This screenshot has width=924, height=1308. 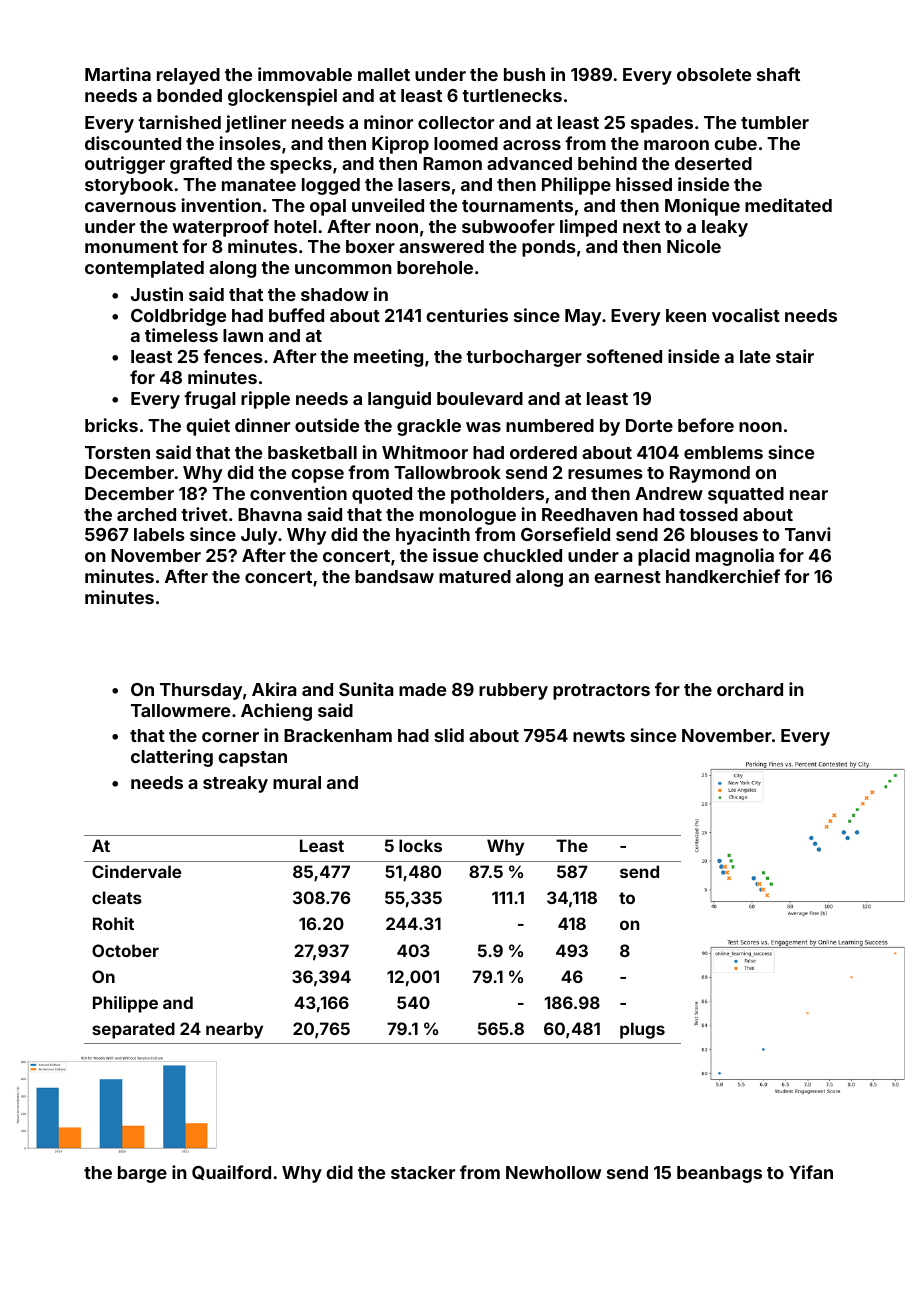 What do you see at coordinates (420, 845) in the screenshot?
I see `locks` at bounding box center [420, 845].
